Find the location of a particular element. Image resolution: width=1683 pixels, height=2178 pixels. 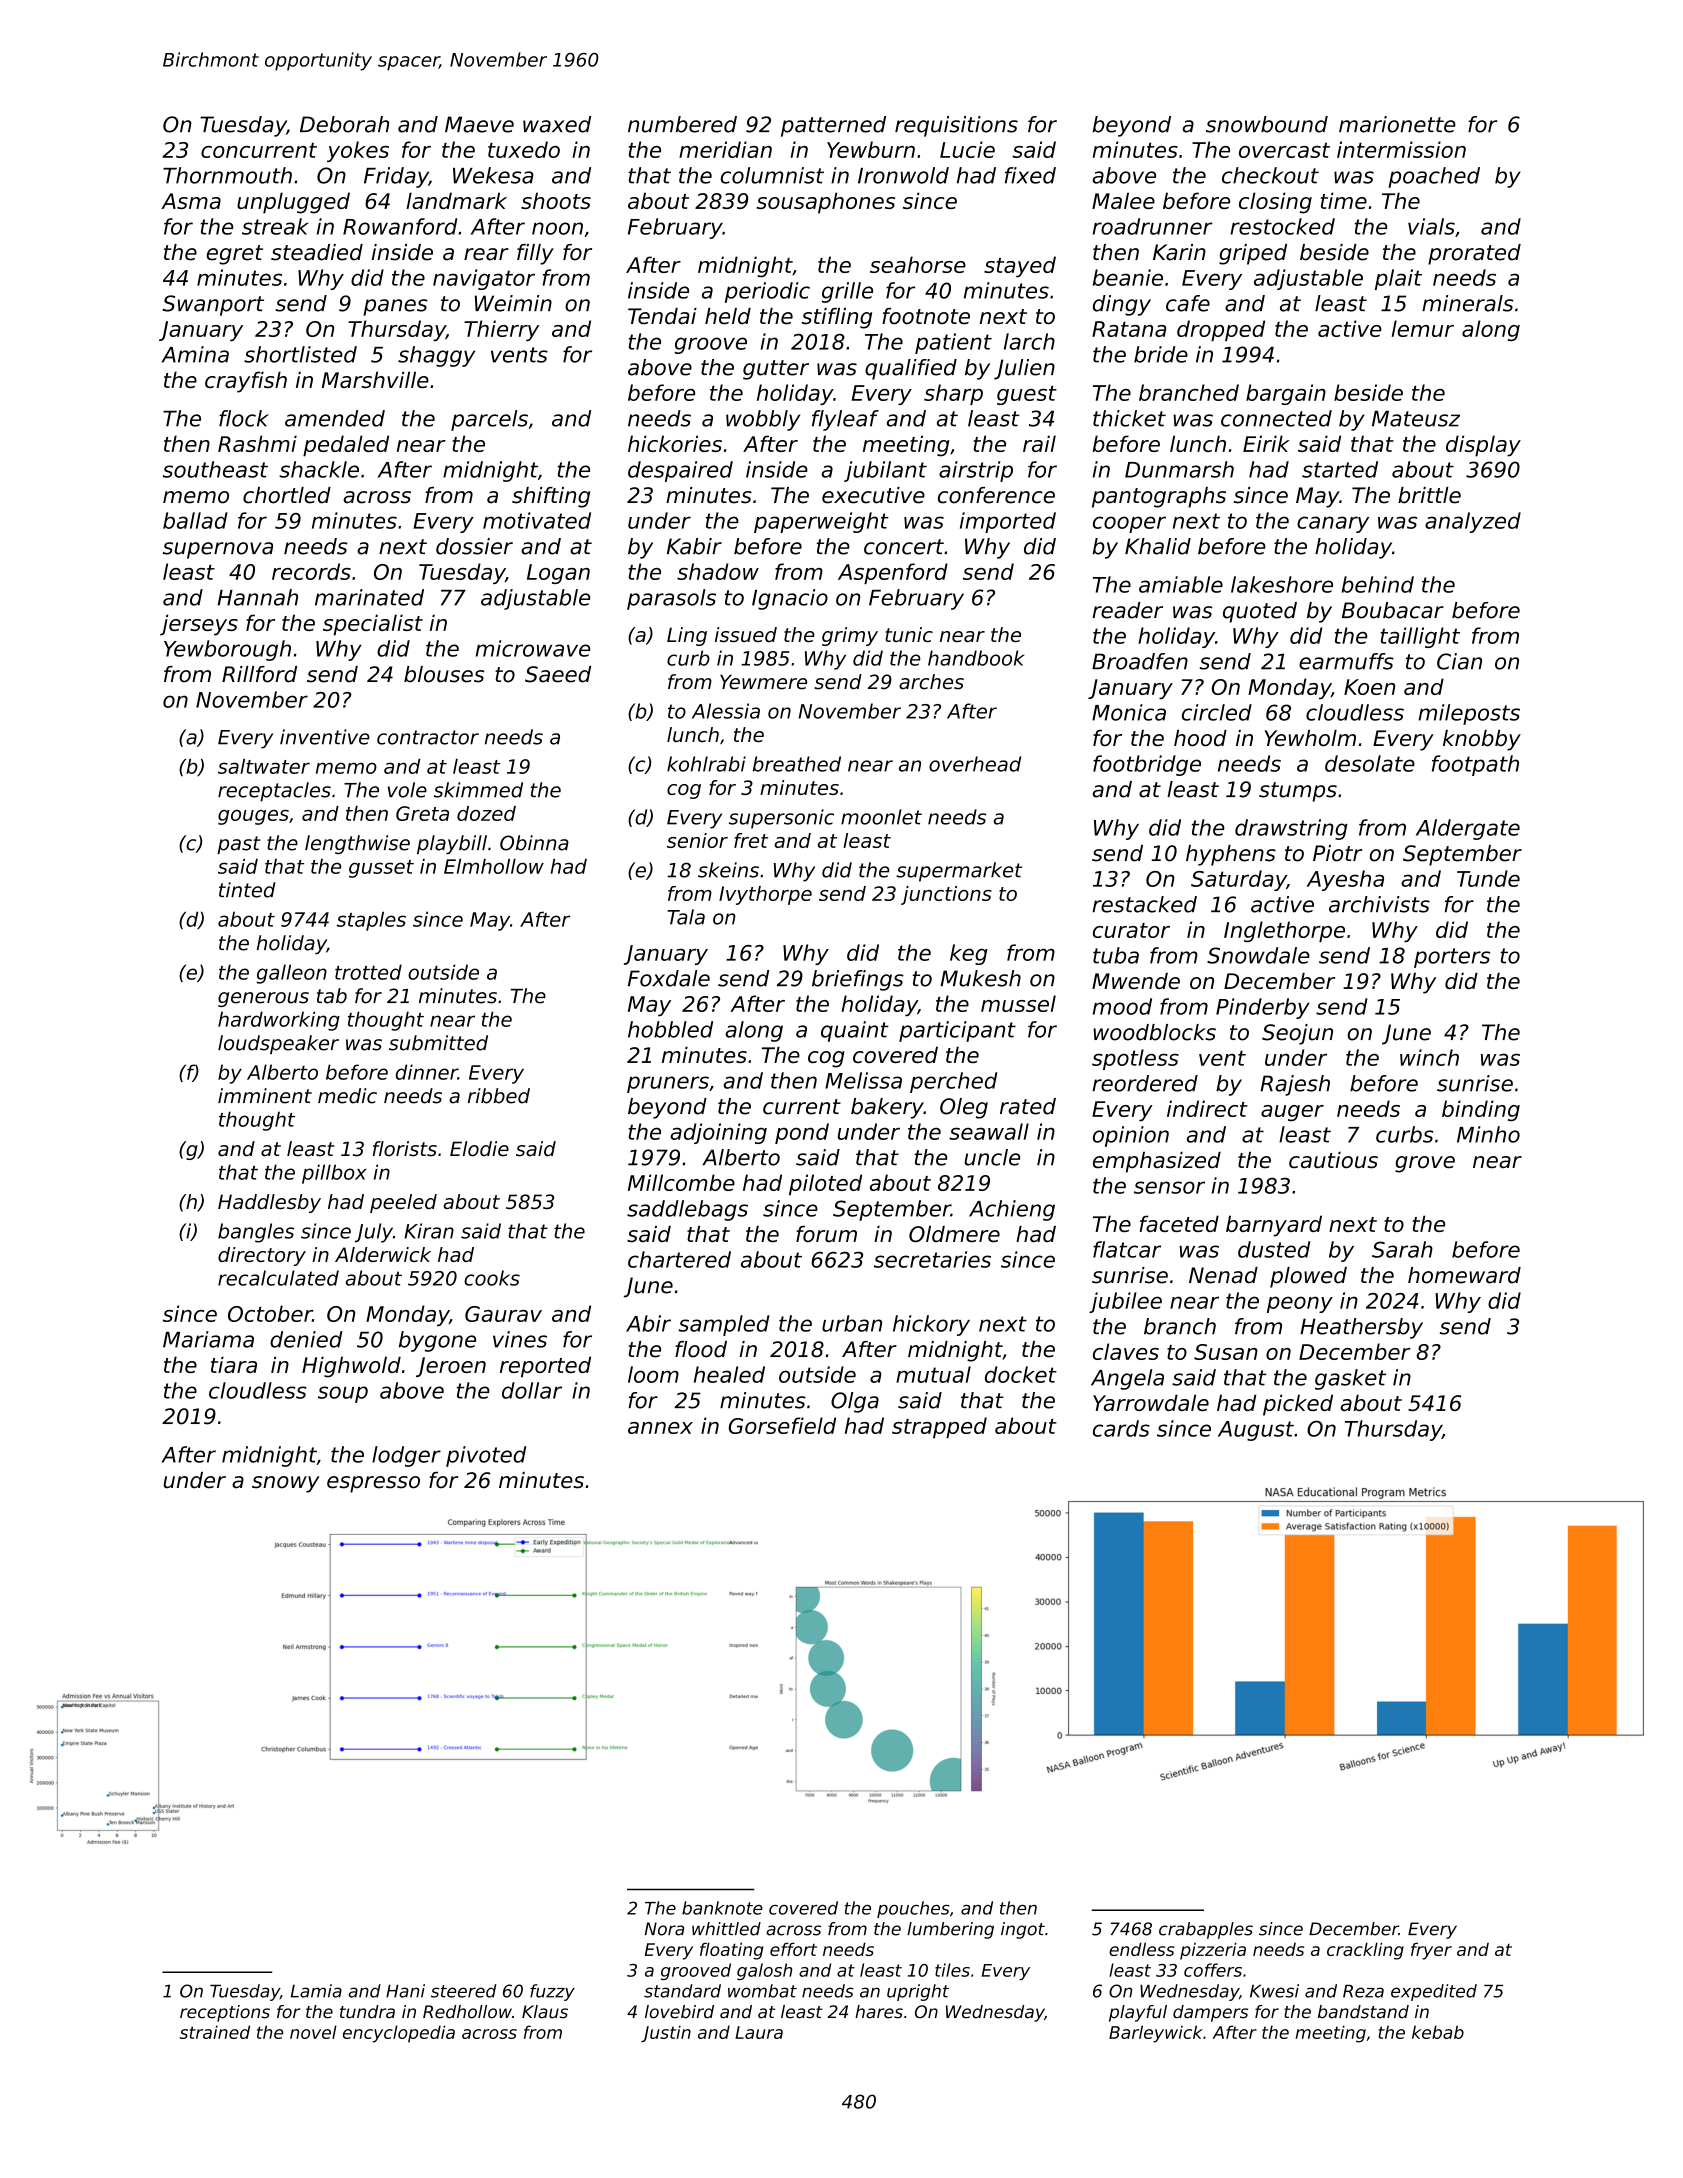

Cian is located at coordinates (1459, 661).
